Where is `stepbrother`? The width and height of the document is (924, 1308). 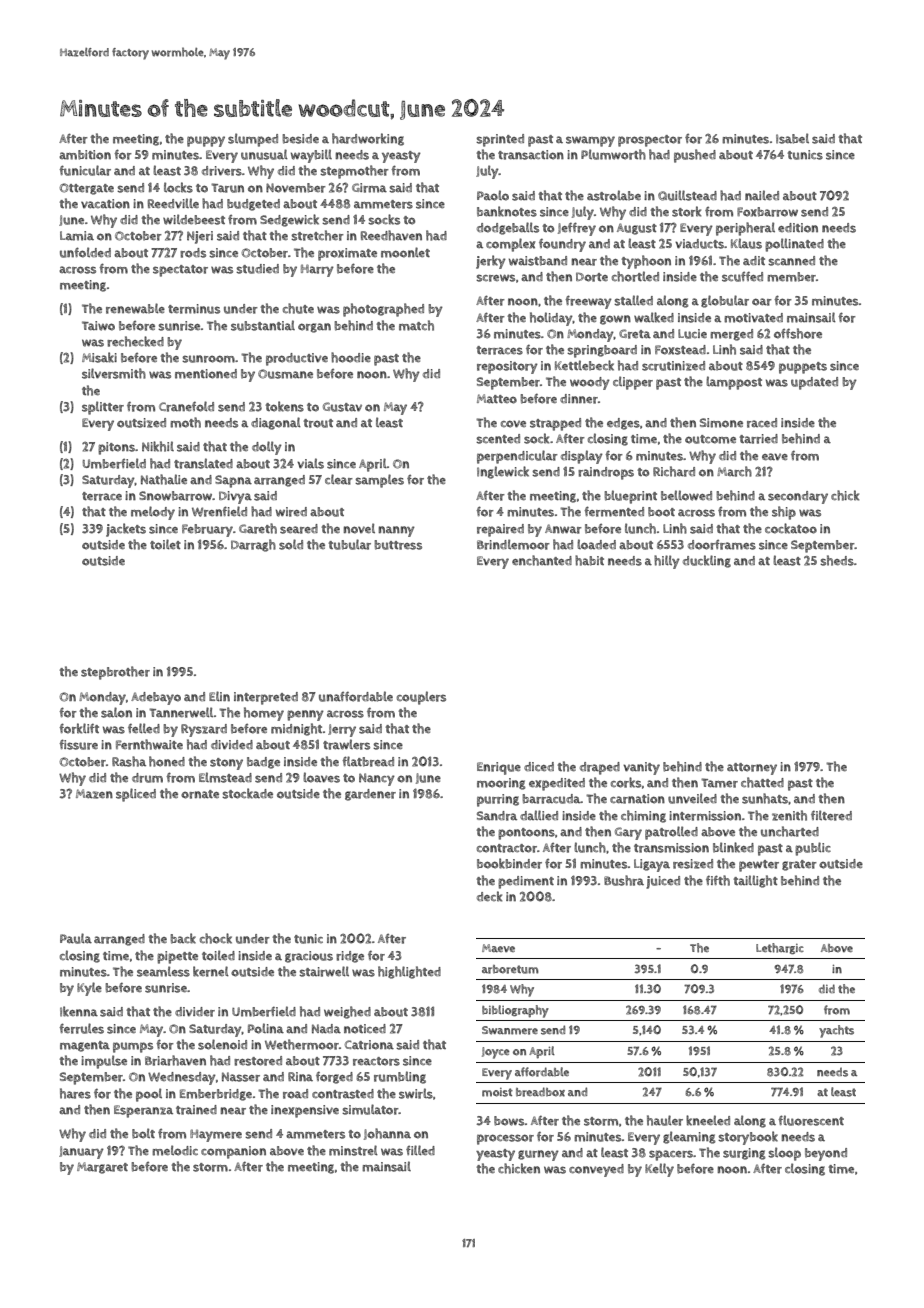 stepbrother is located at coordinates (115, 673).
